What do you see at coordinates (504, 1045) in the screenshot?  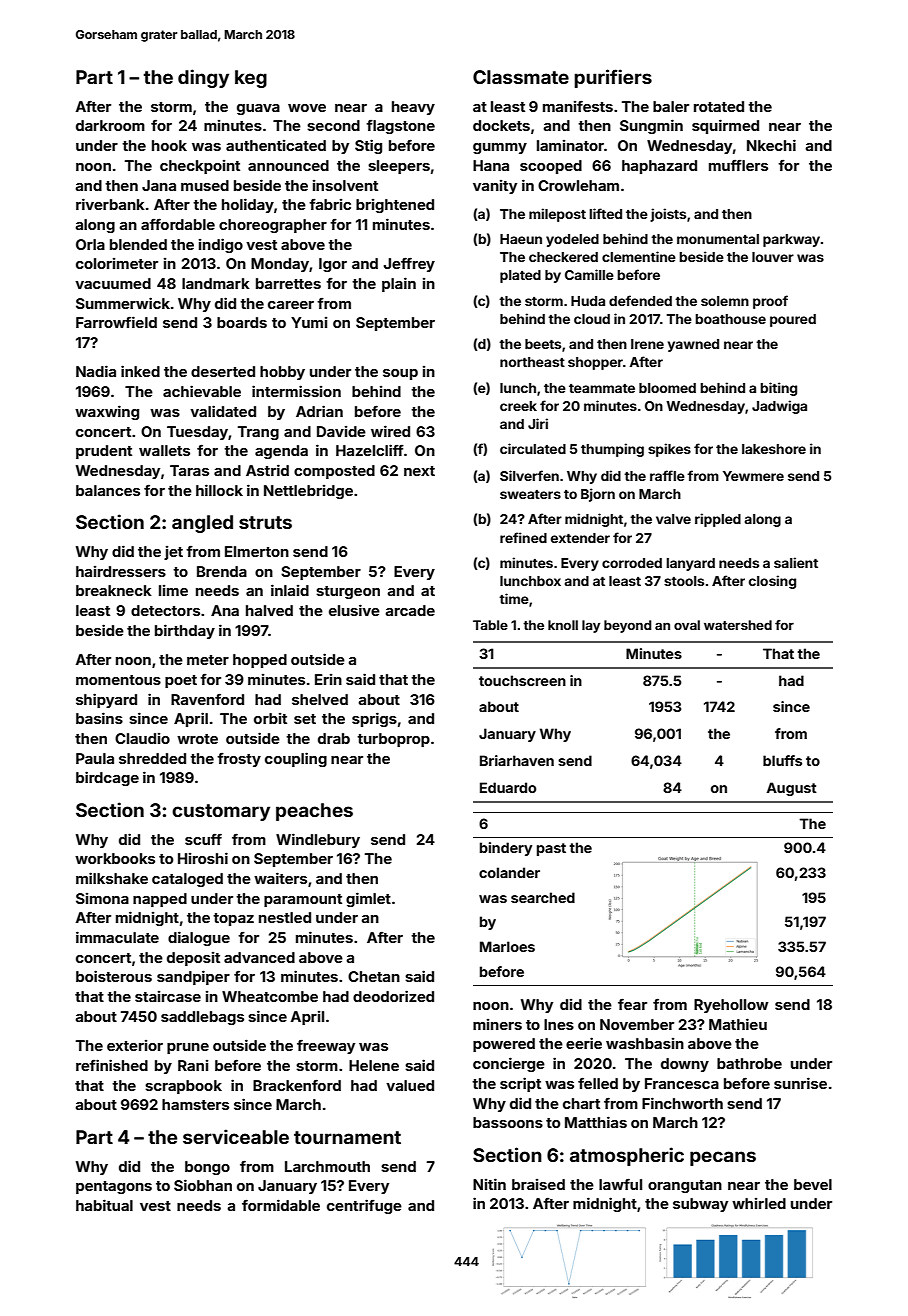 I see `powered` at bounding box center [504, 1045].
